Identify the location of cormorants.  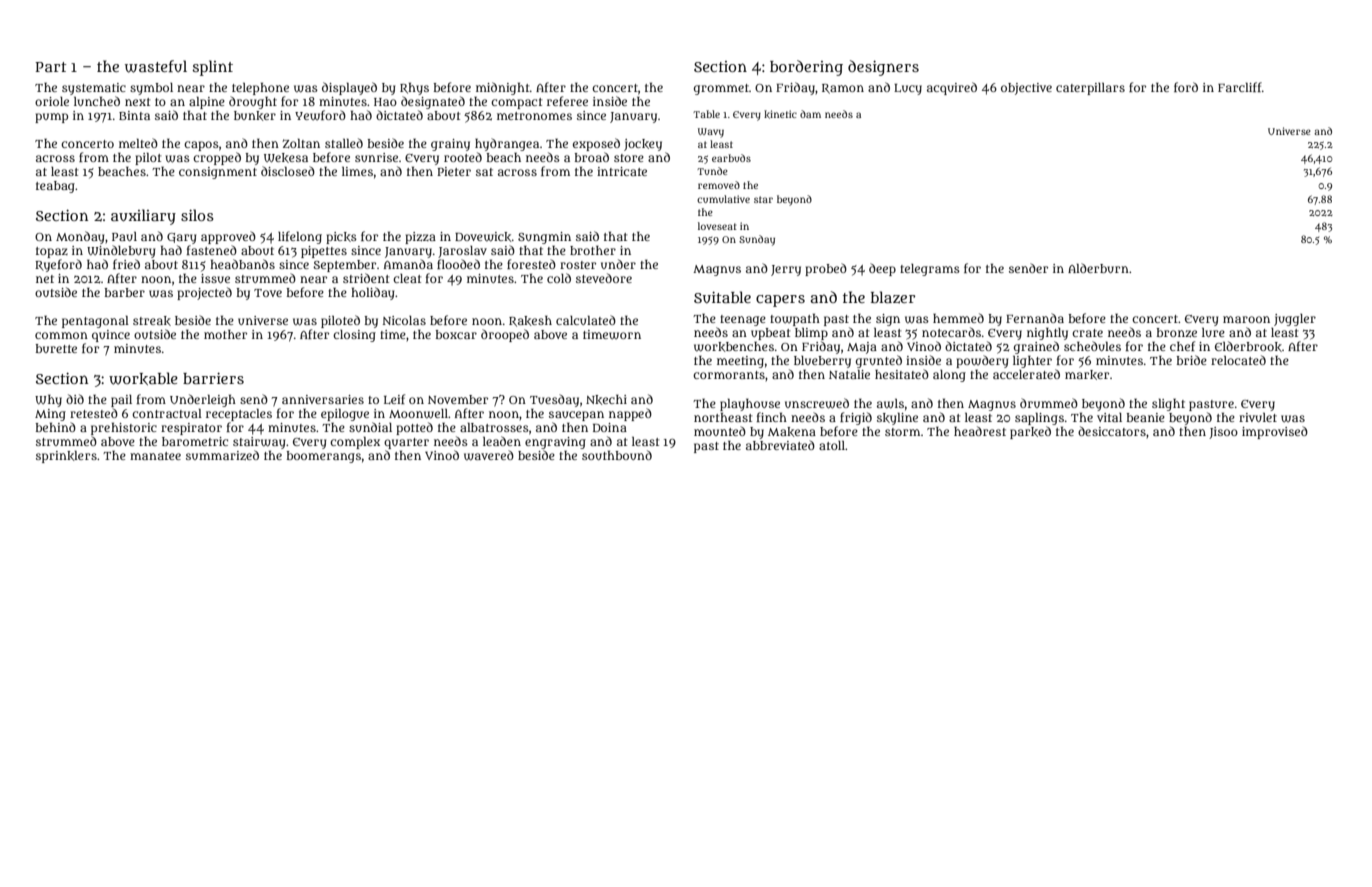
(729, 375).
